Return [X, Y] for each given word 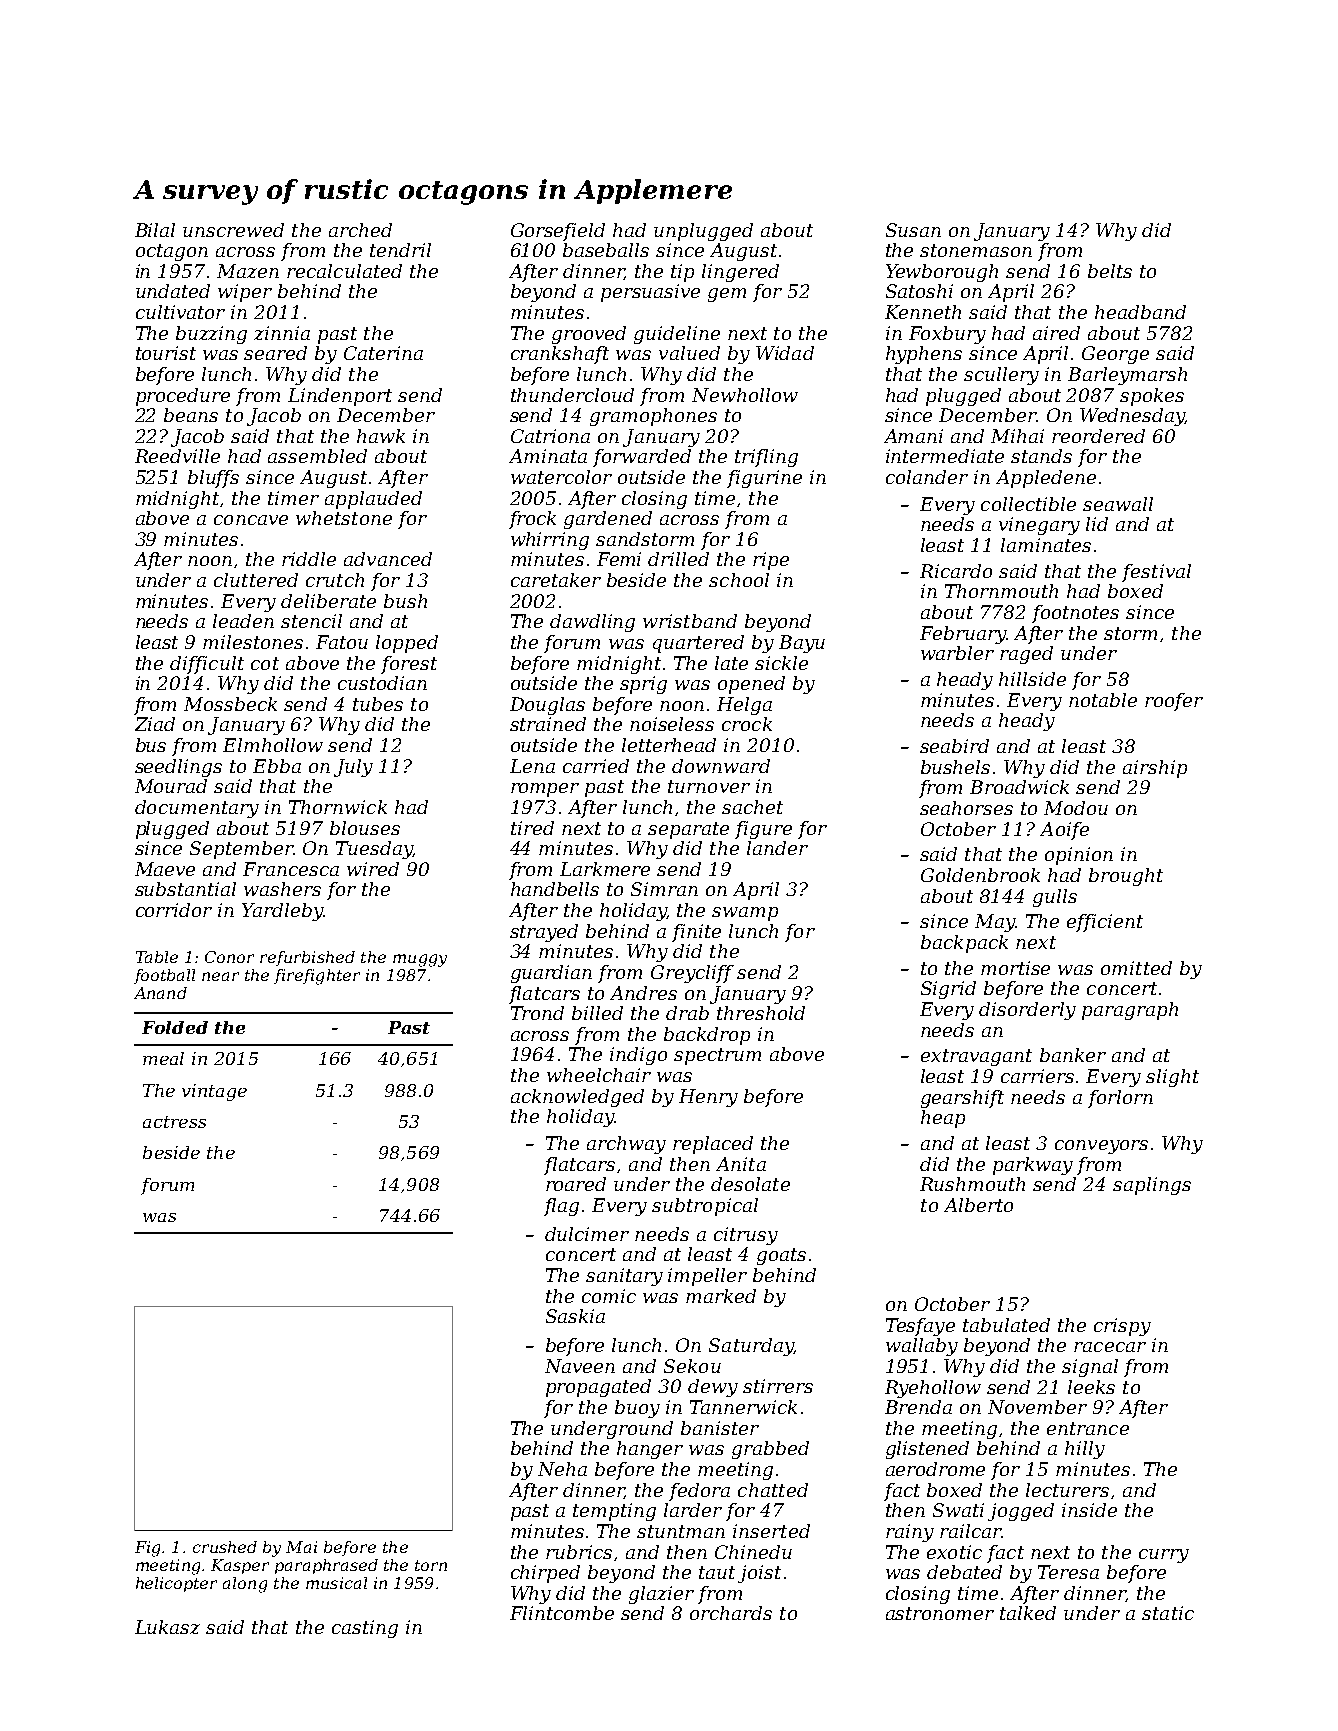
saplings [1152, 1186]
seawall [1118, 504]
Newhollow [745, 395]
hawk [381, 436]
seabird [954, 746]
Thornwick [338, 807]
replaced [713, 1145]
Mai [301, 1547]
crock [747, 724]
